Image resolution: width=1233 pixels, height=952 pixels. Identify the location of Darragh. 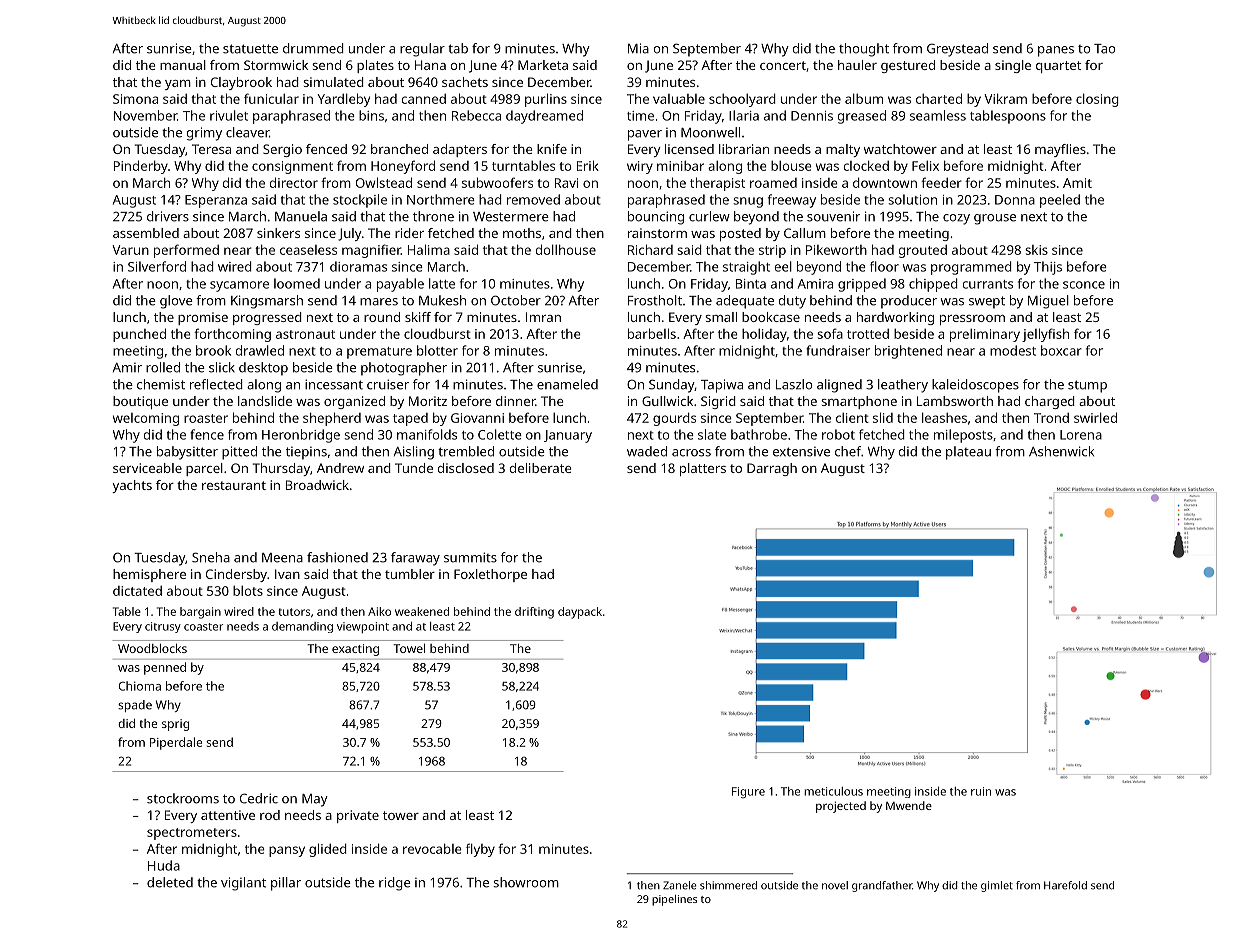
(772, 469).
